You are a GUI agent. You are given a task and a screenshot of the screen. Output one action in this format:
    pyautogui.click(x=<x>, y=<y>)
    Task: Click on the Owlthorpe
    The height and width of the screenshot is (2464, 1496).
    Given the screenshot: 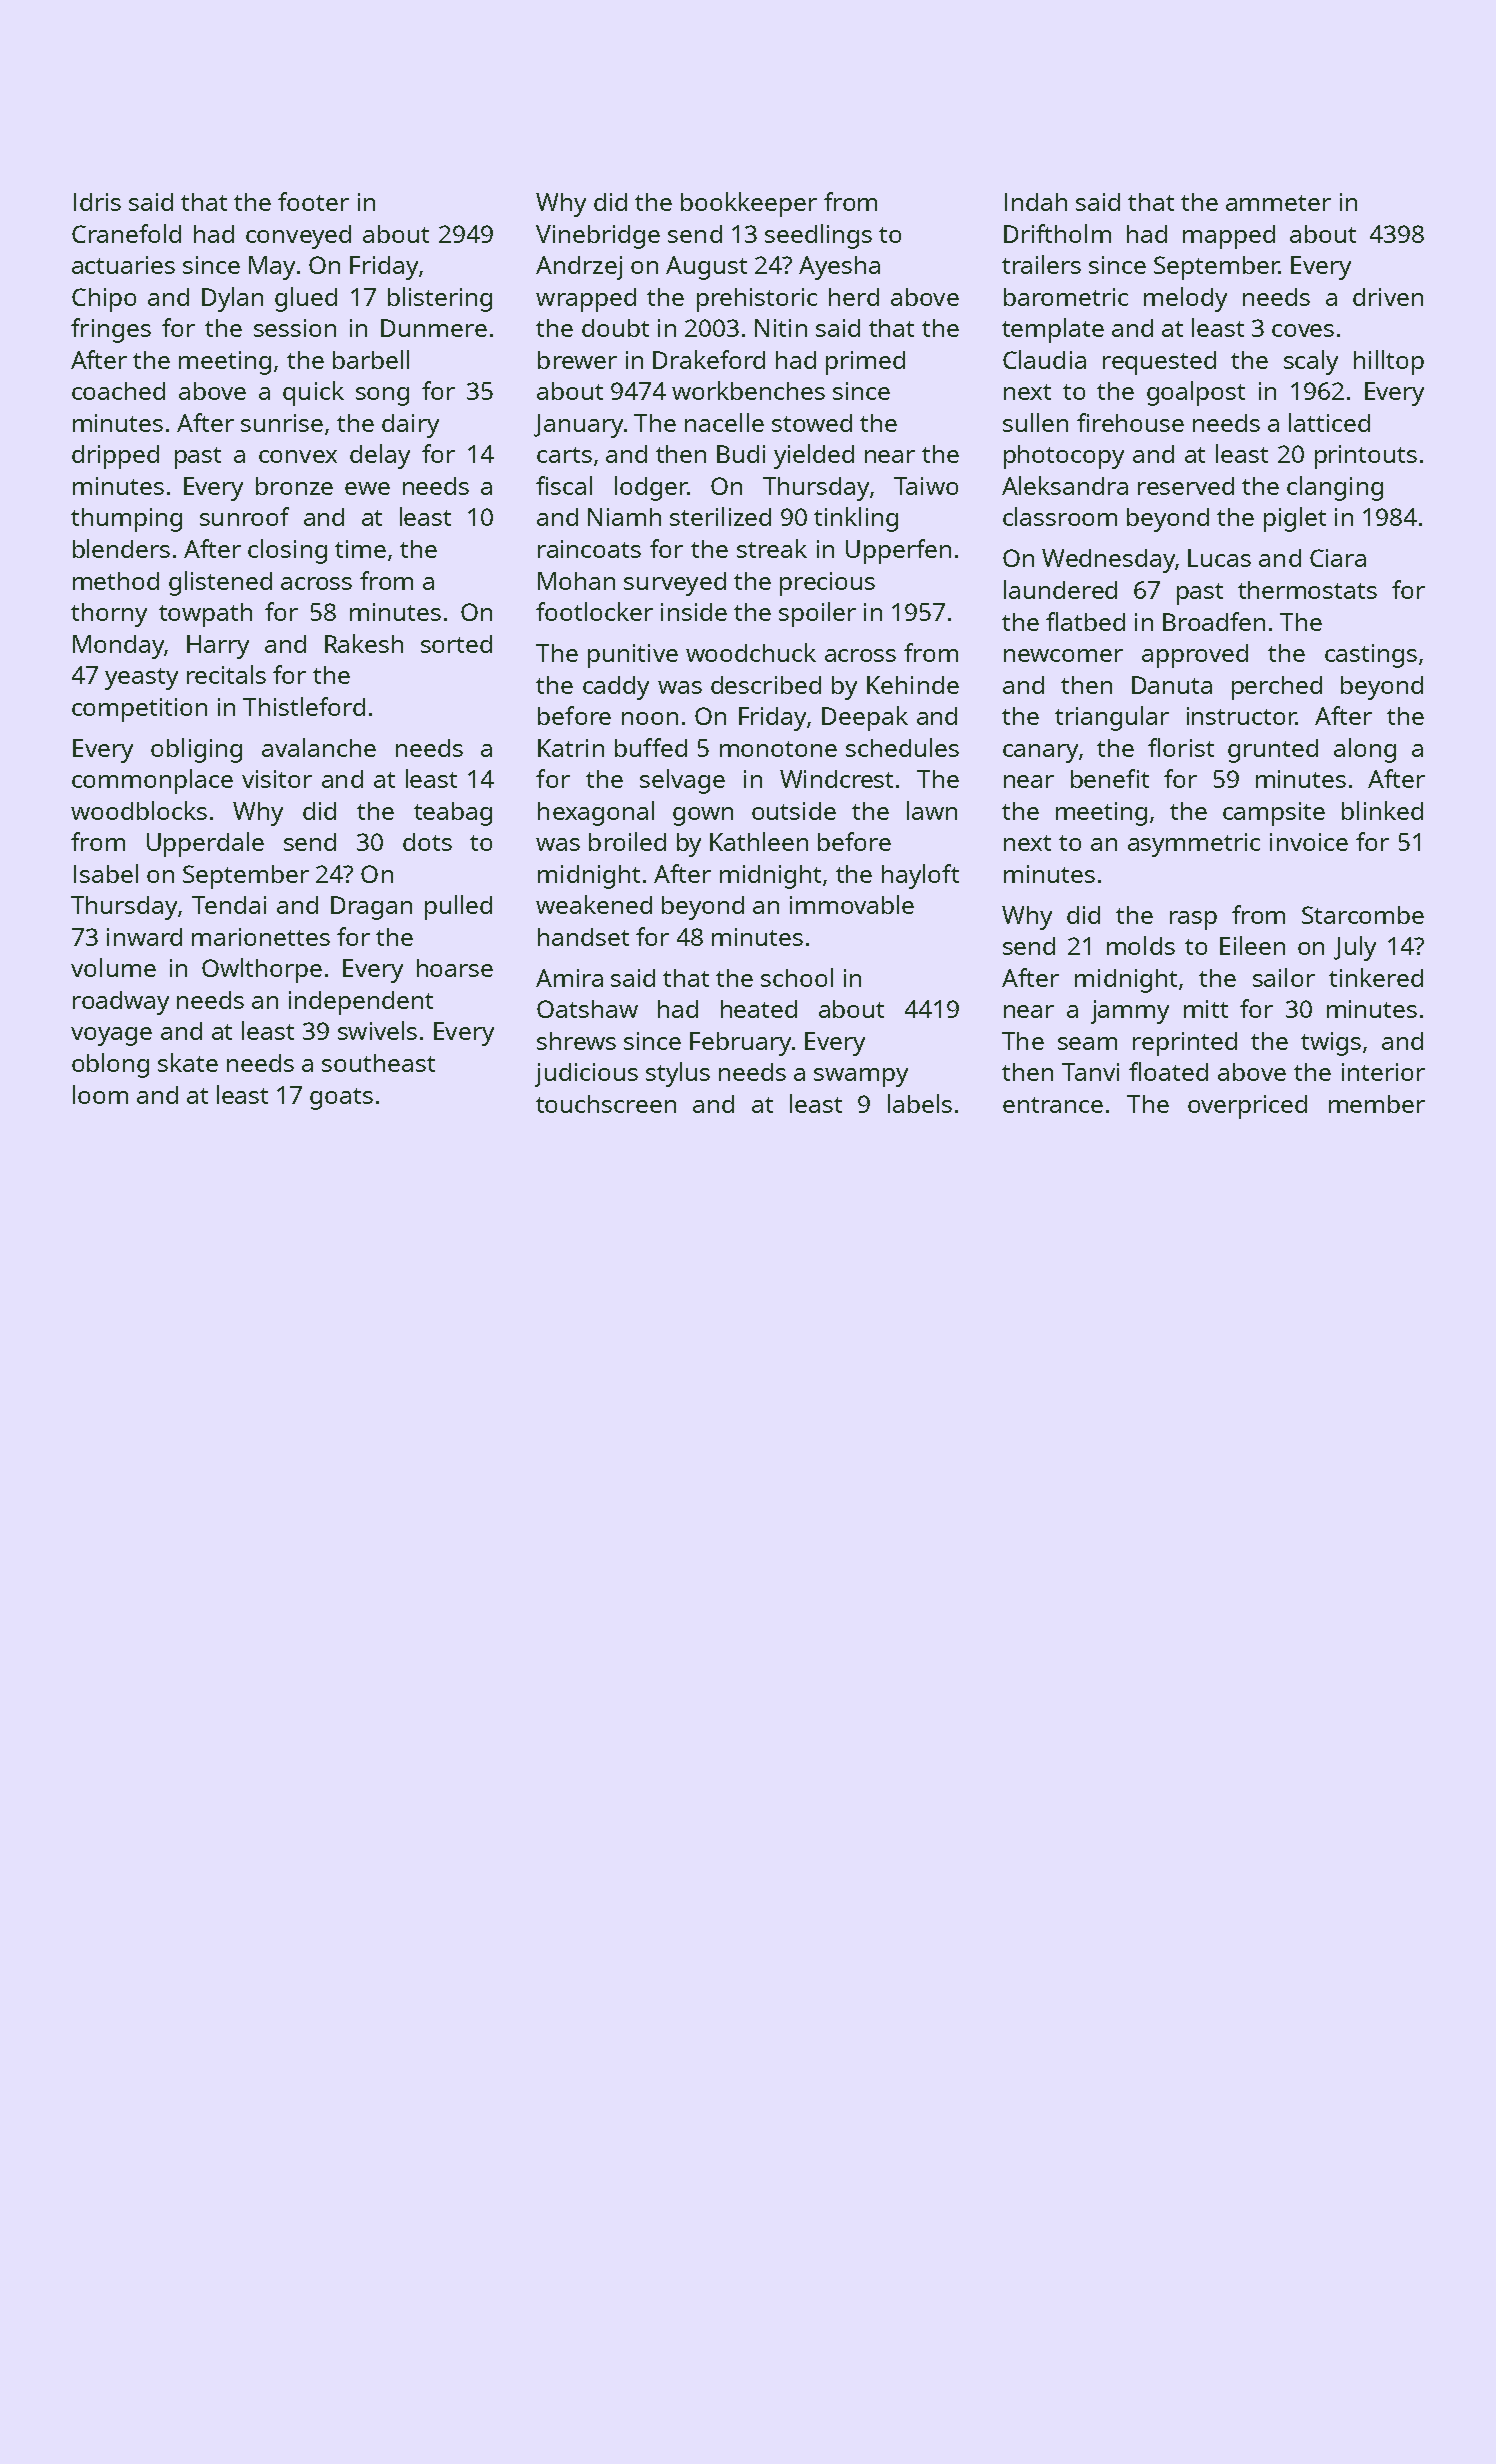 What is the action you would take?
    pyautogui.click(x=262, y=970)
